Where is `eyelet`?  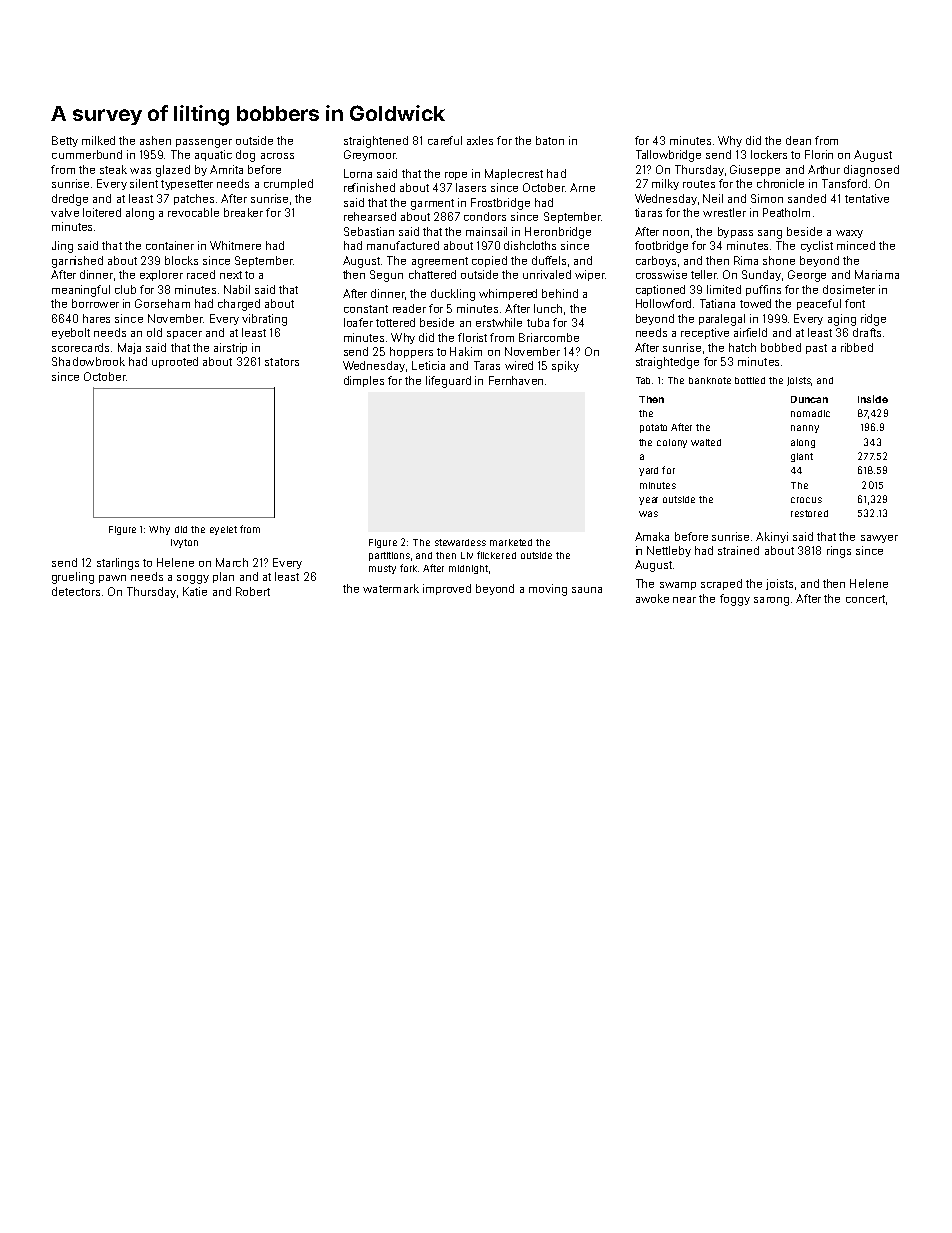 eyelet is located at coordinates (223, 530).
